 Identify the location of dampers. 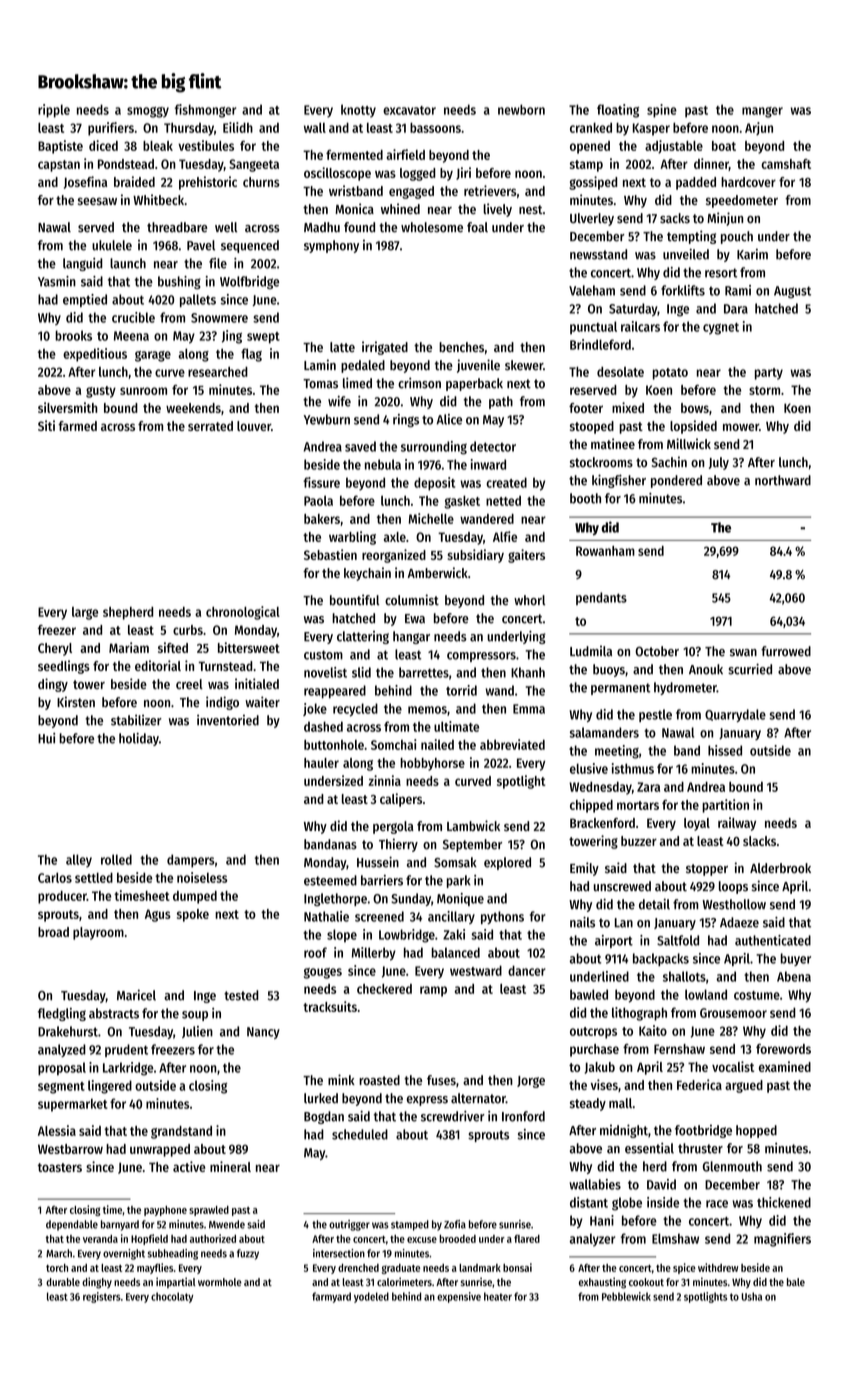
(191, 861).
